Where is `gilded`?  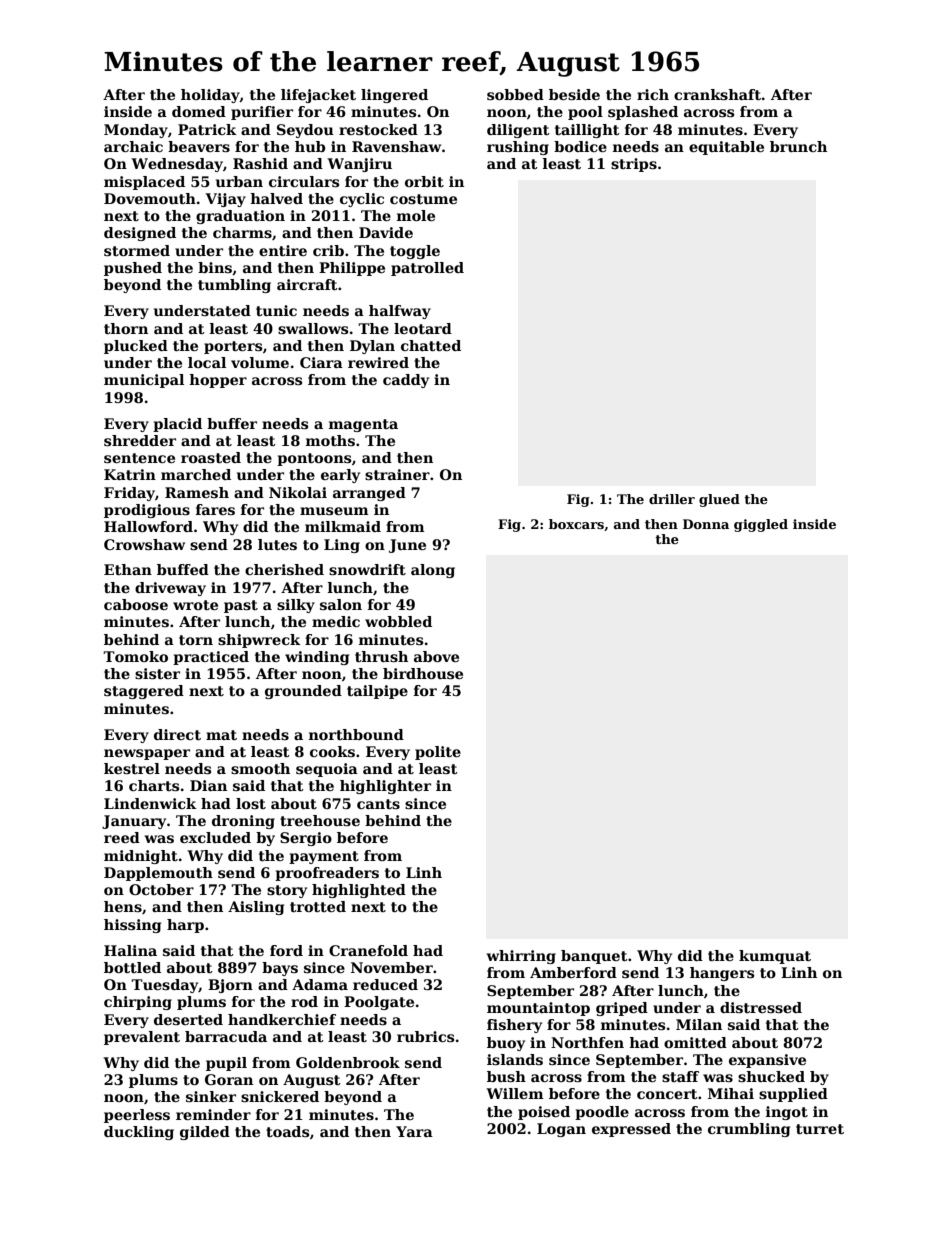 gilded is located at coordinates (205, 1133).
